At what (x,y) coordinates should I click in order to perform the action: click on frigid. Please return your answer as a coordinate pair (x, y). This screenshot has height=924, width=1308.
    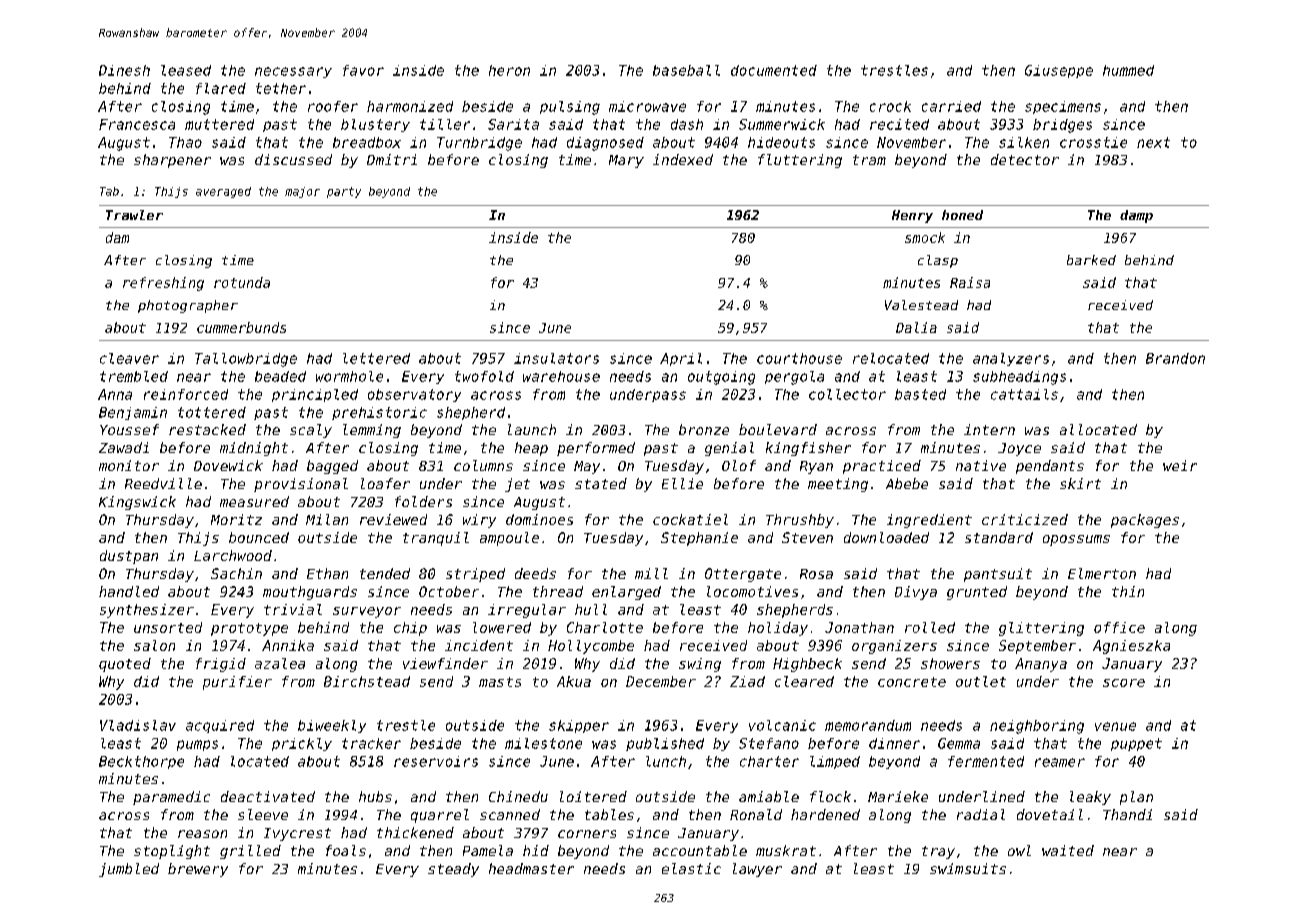
    Looking at the image, I should click on (221, 665).
